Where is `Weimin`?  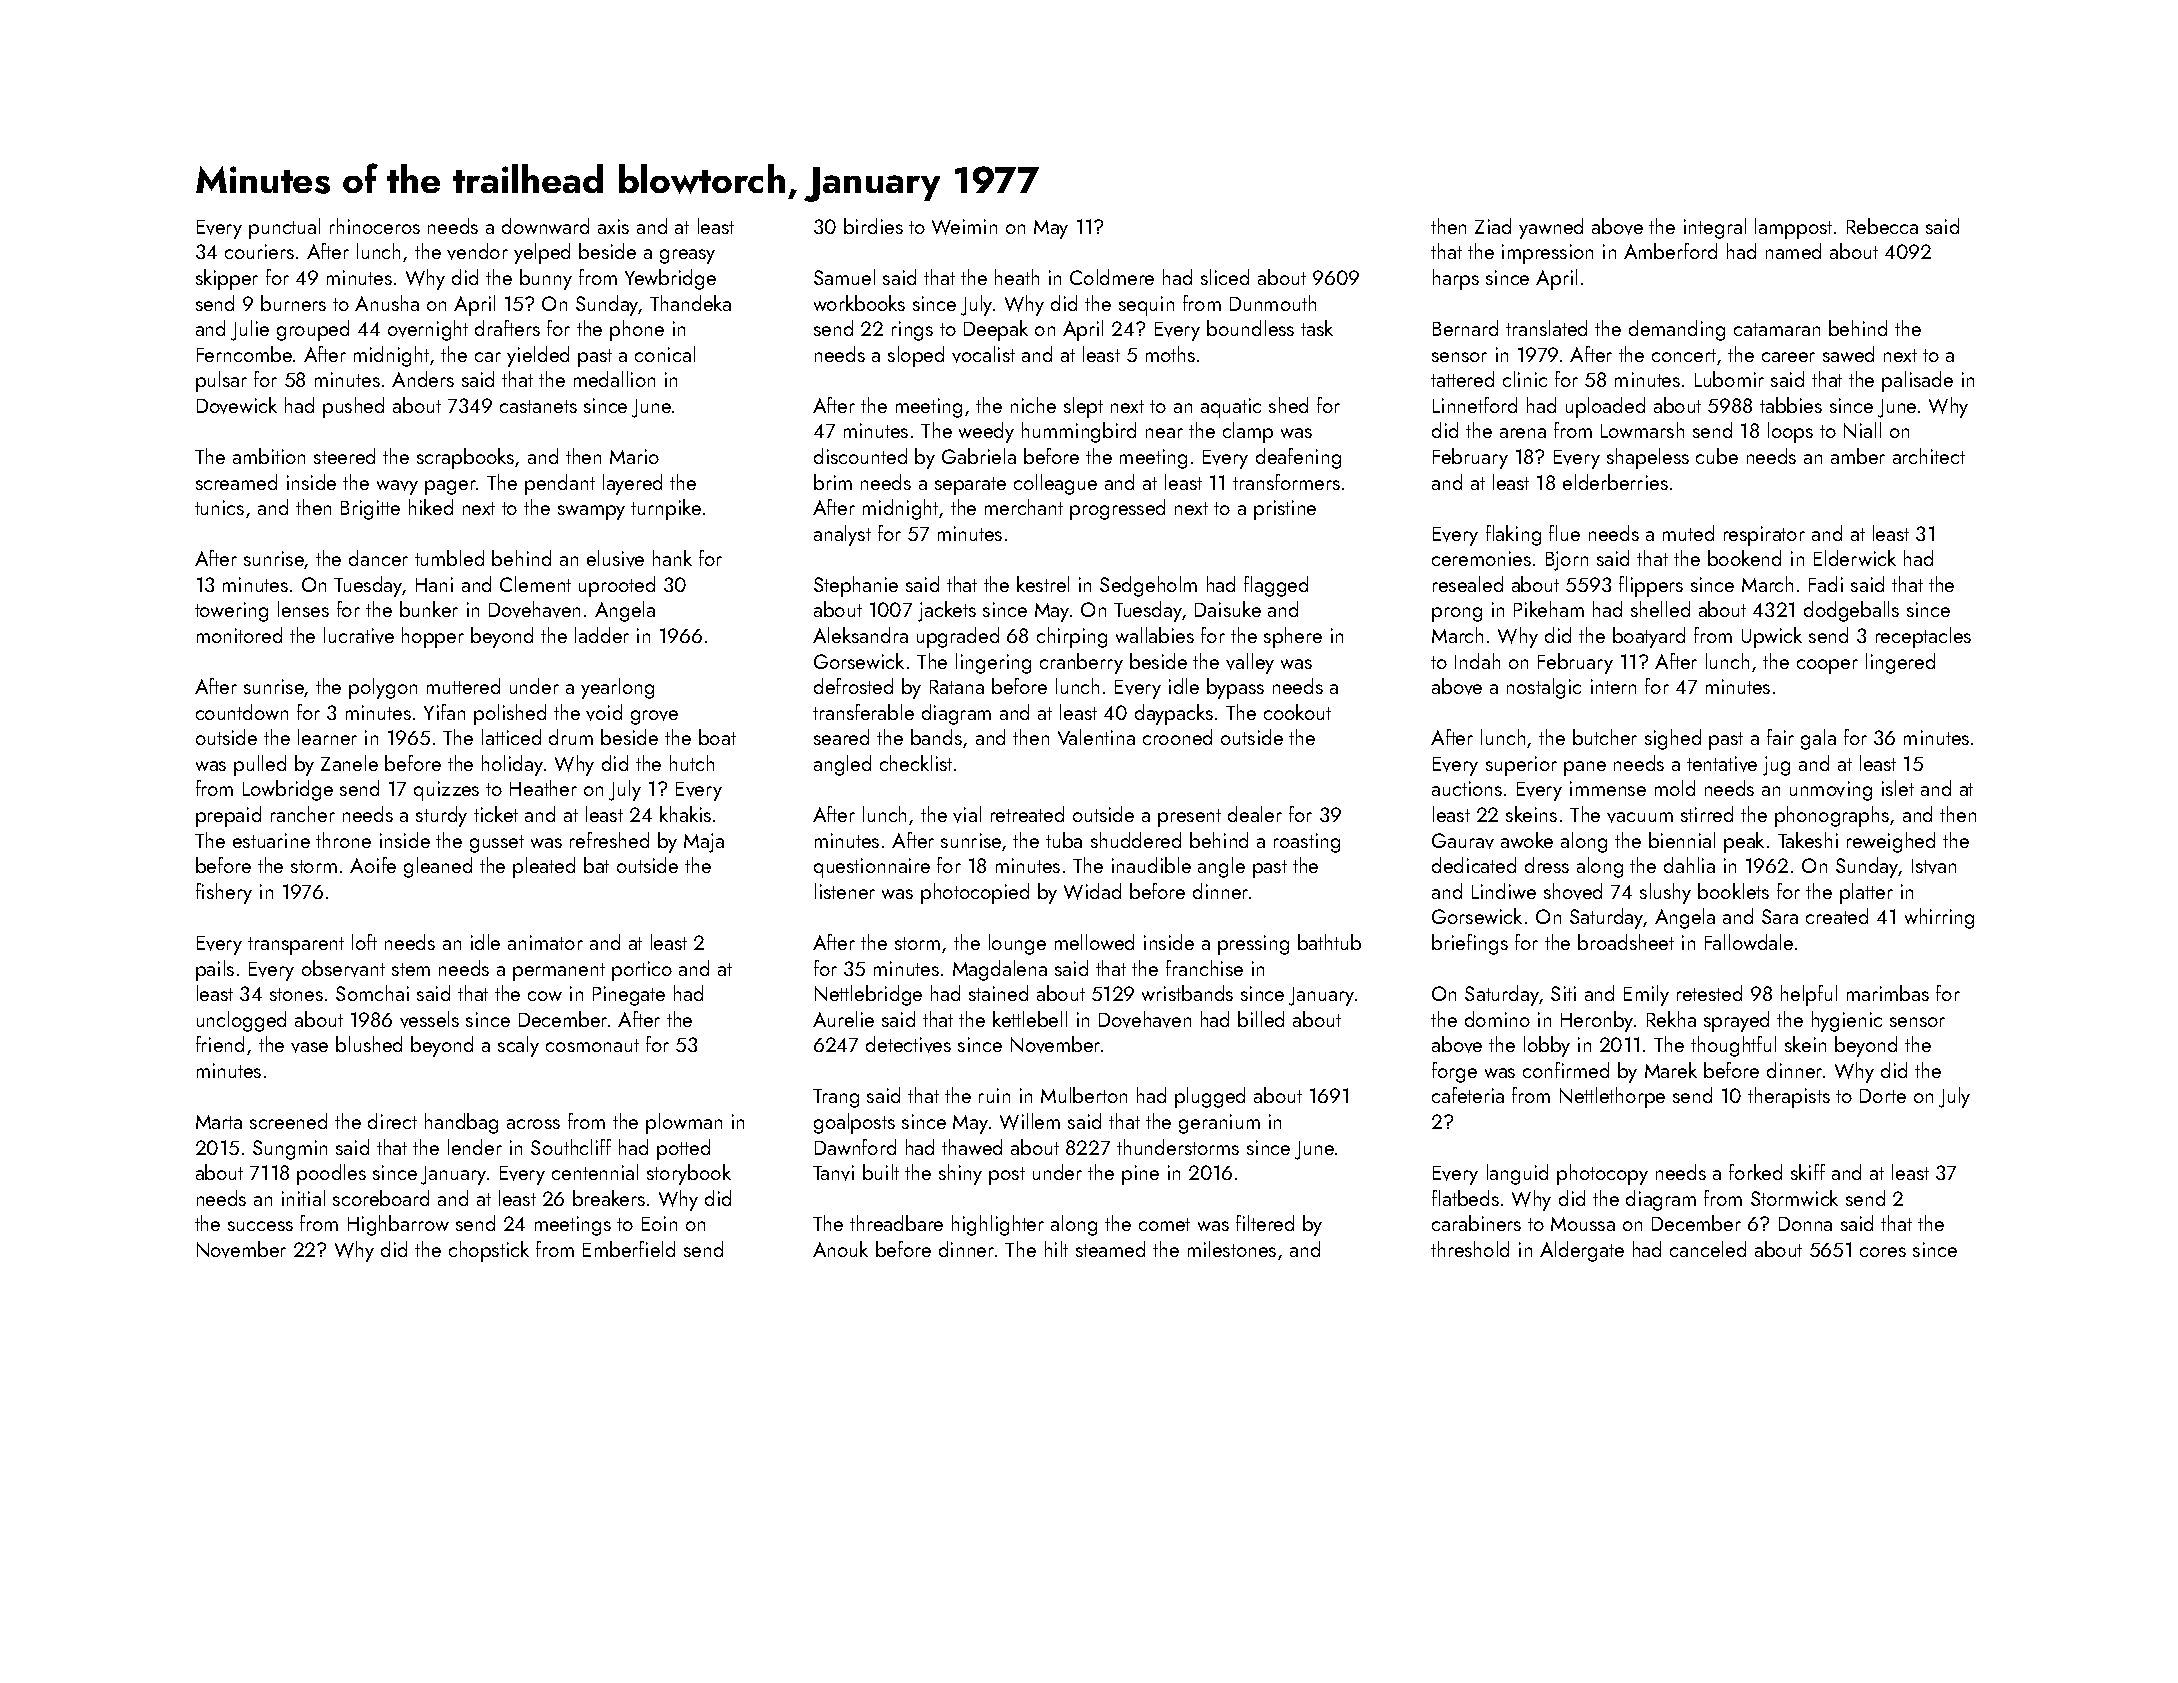 Weimin is located at coordinates (964, 227).
